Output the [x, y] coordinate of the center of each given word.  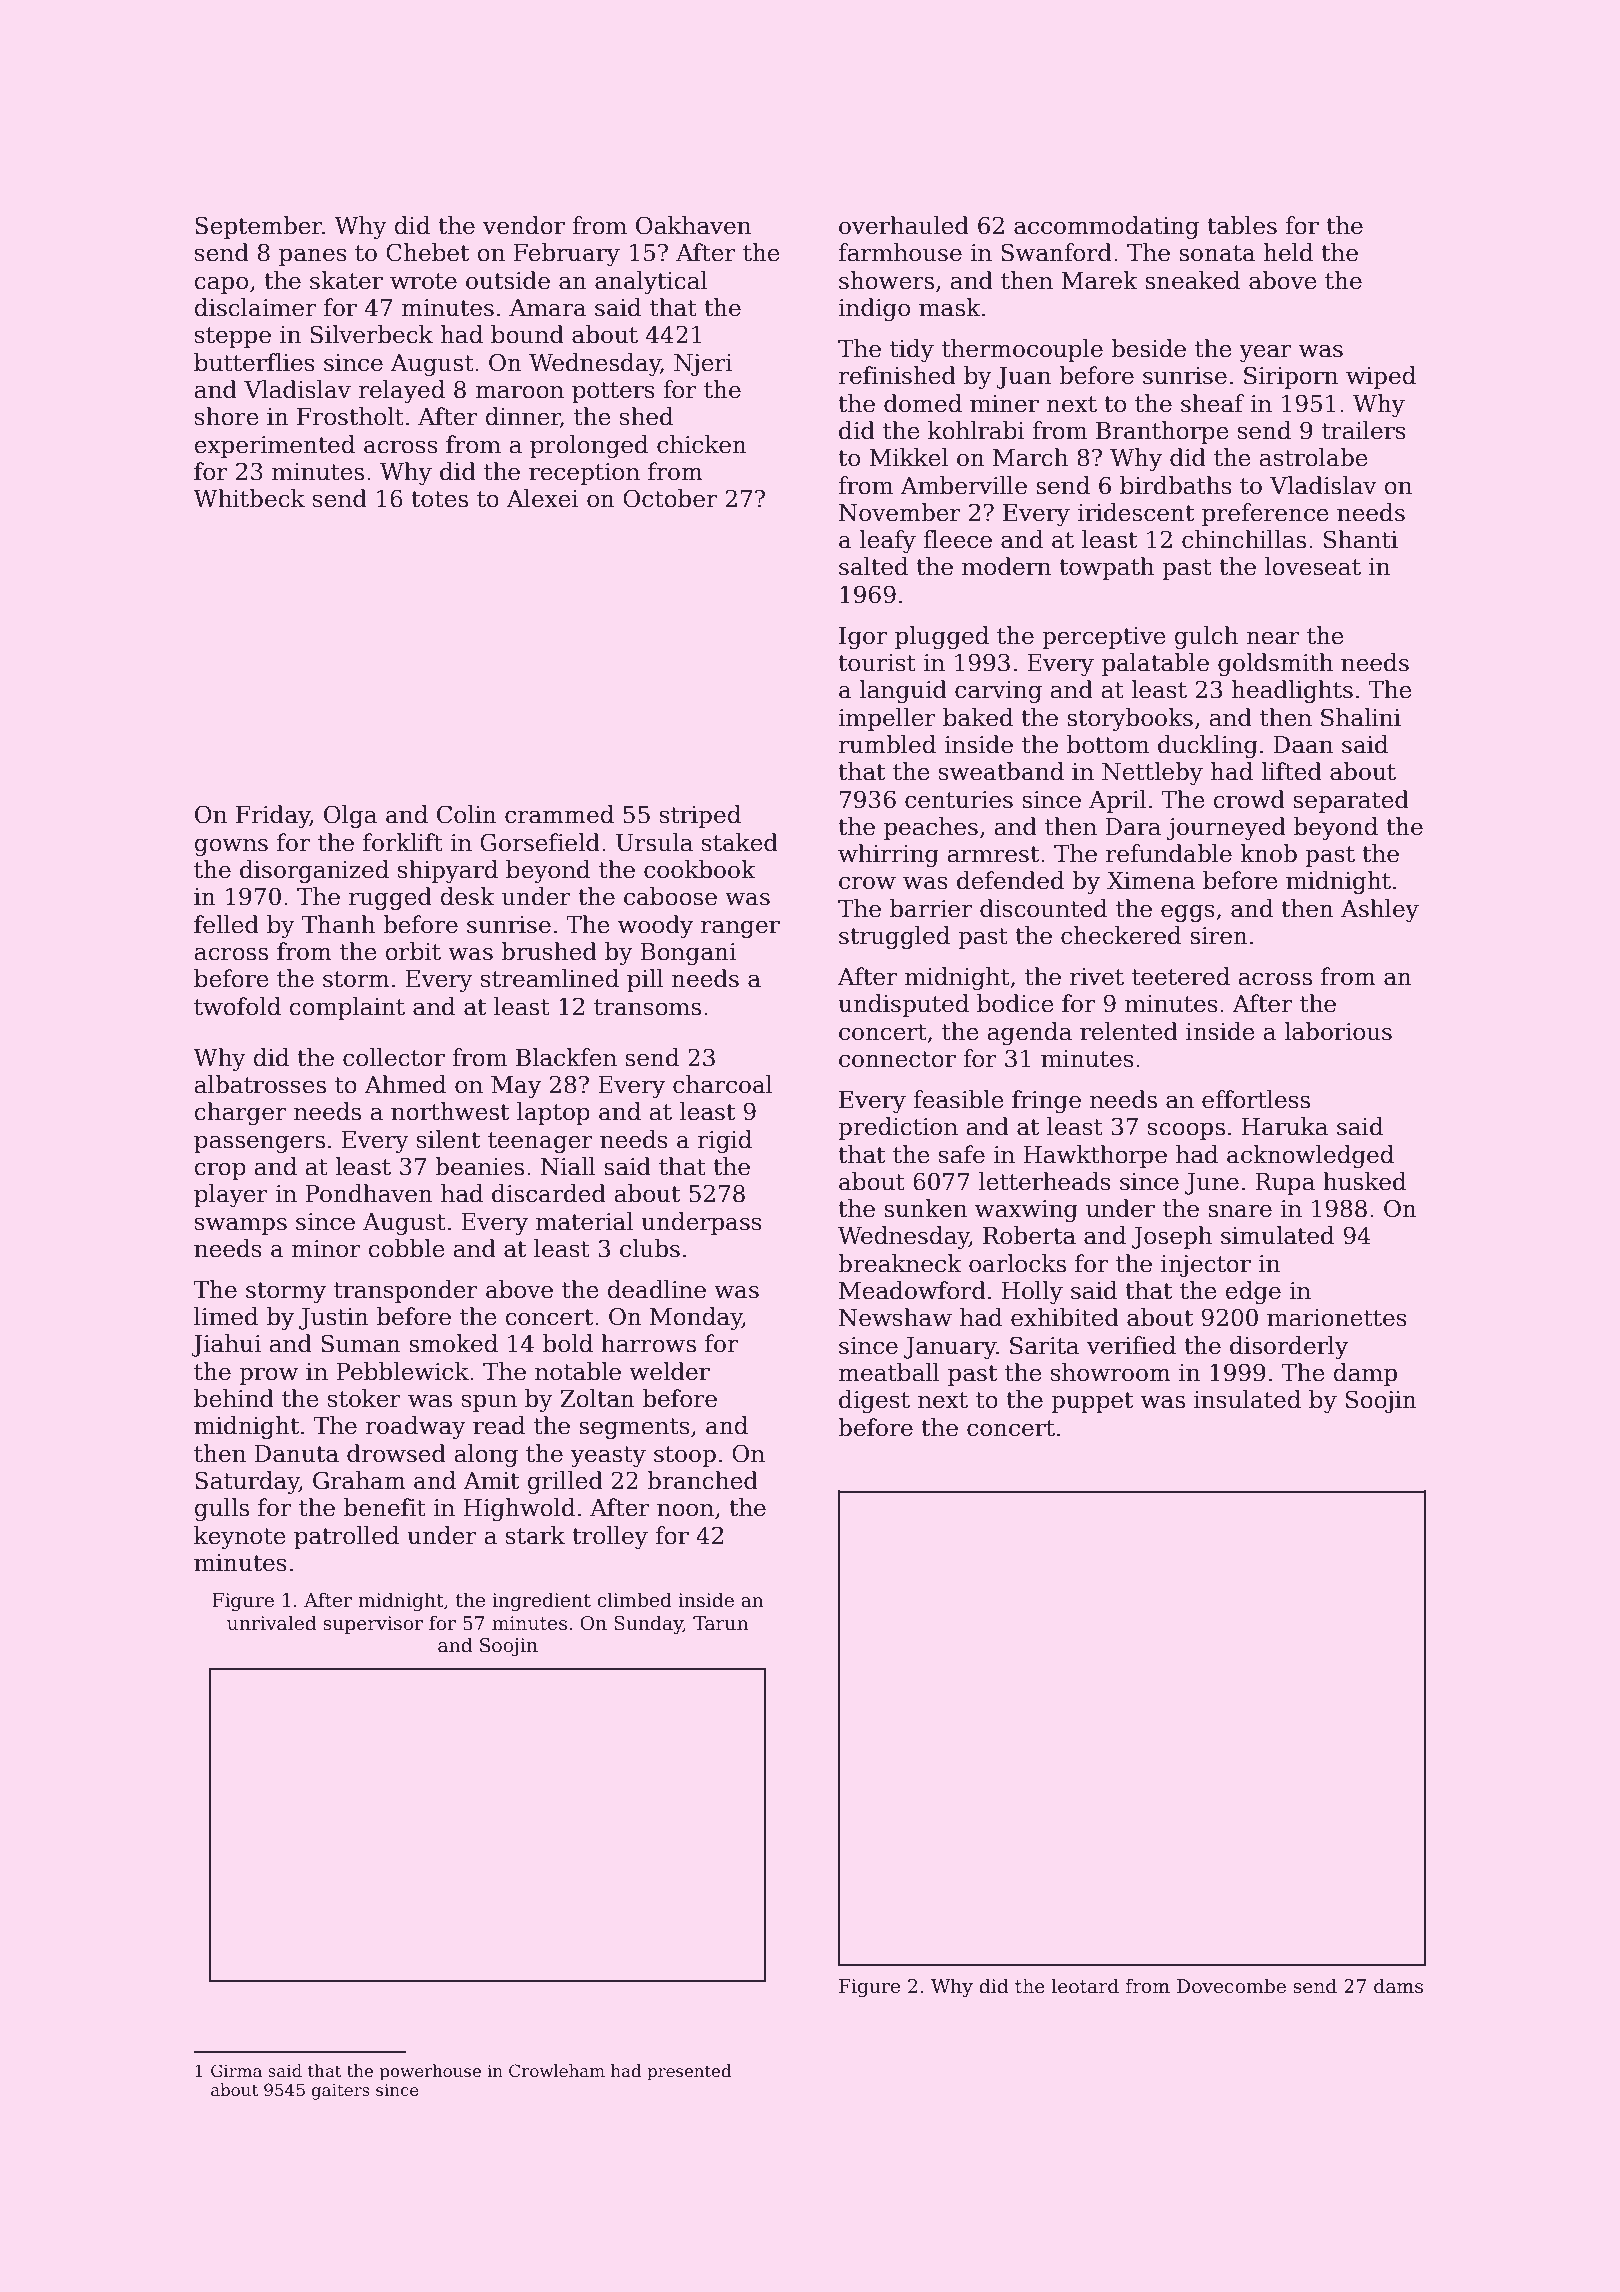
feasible [958, 1099]
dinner [523, 417]
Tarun [721, 1623]
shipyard [448, 871]
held [1288, 252]
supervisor [373, 1625]
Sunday [648, 1624]
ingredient [541, 1601]
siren [1219, 936]
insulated [1247, 1399]
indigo [874, 309]
